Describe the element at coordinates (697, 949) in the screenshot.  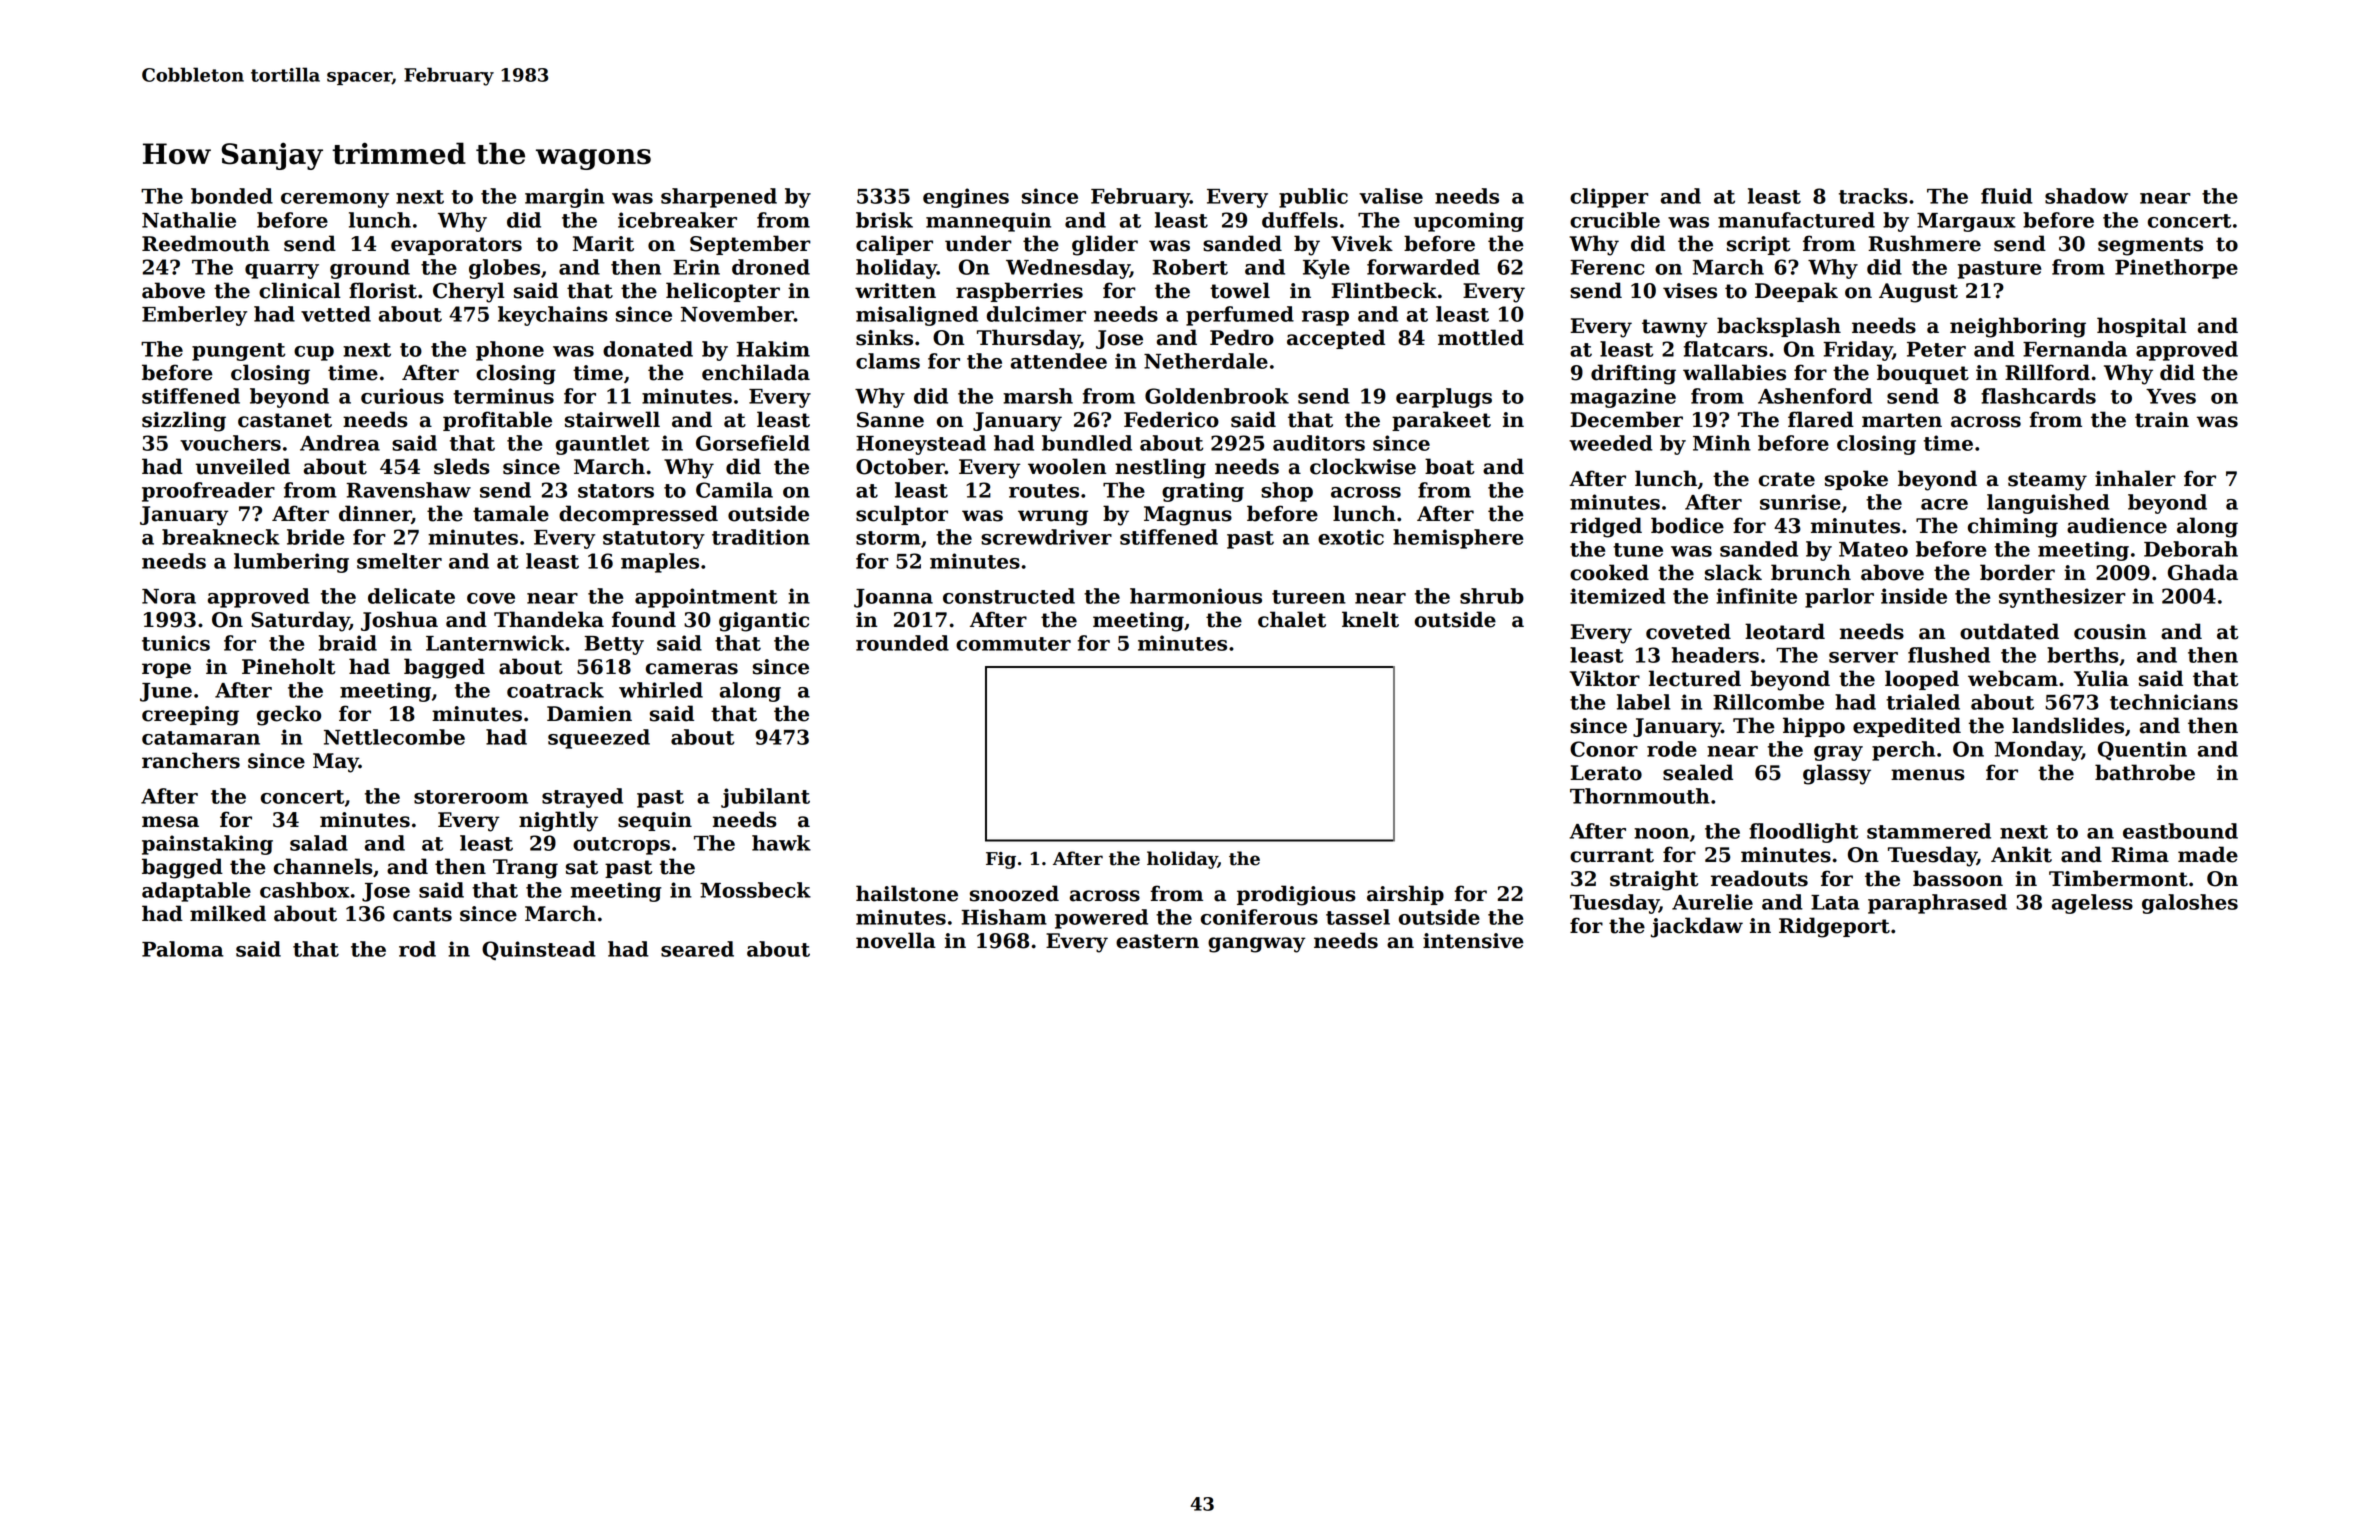
I see `seared` at that location.
